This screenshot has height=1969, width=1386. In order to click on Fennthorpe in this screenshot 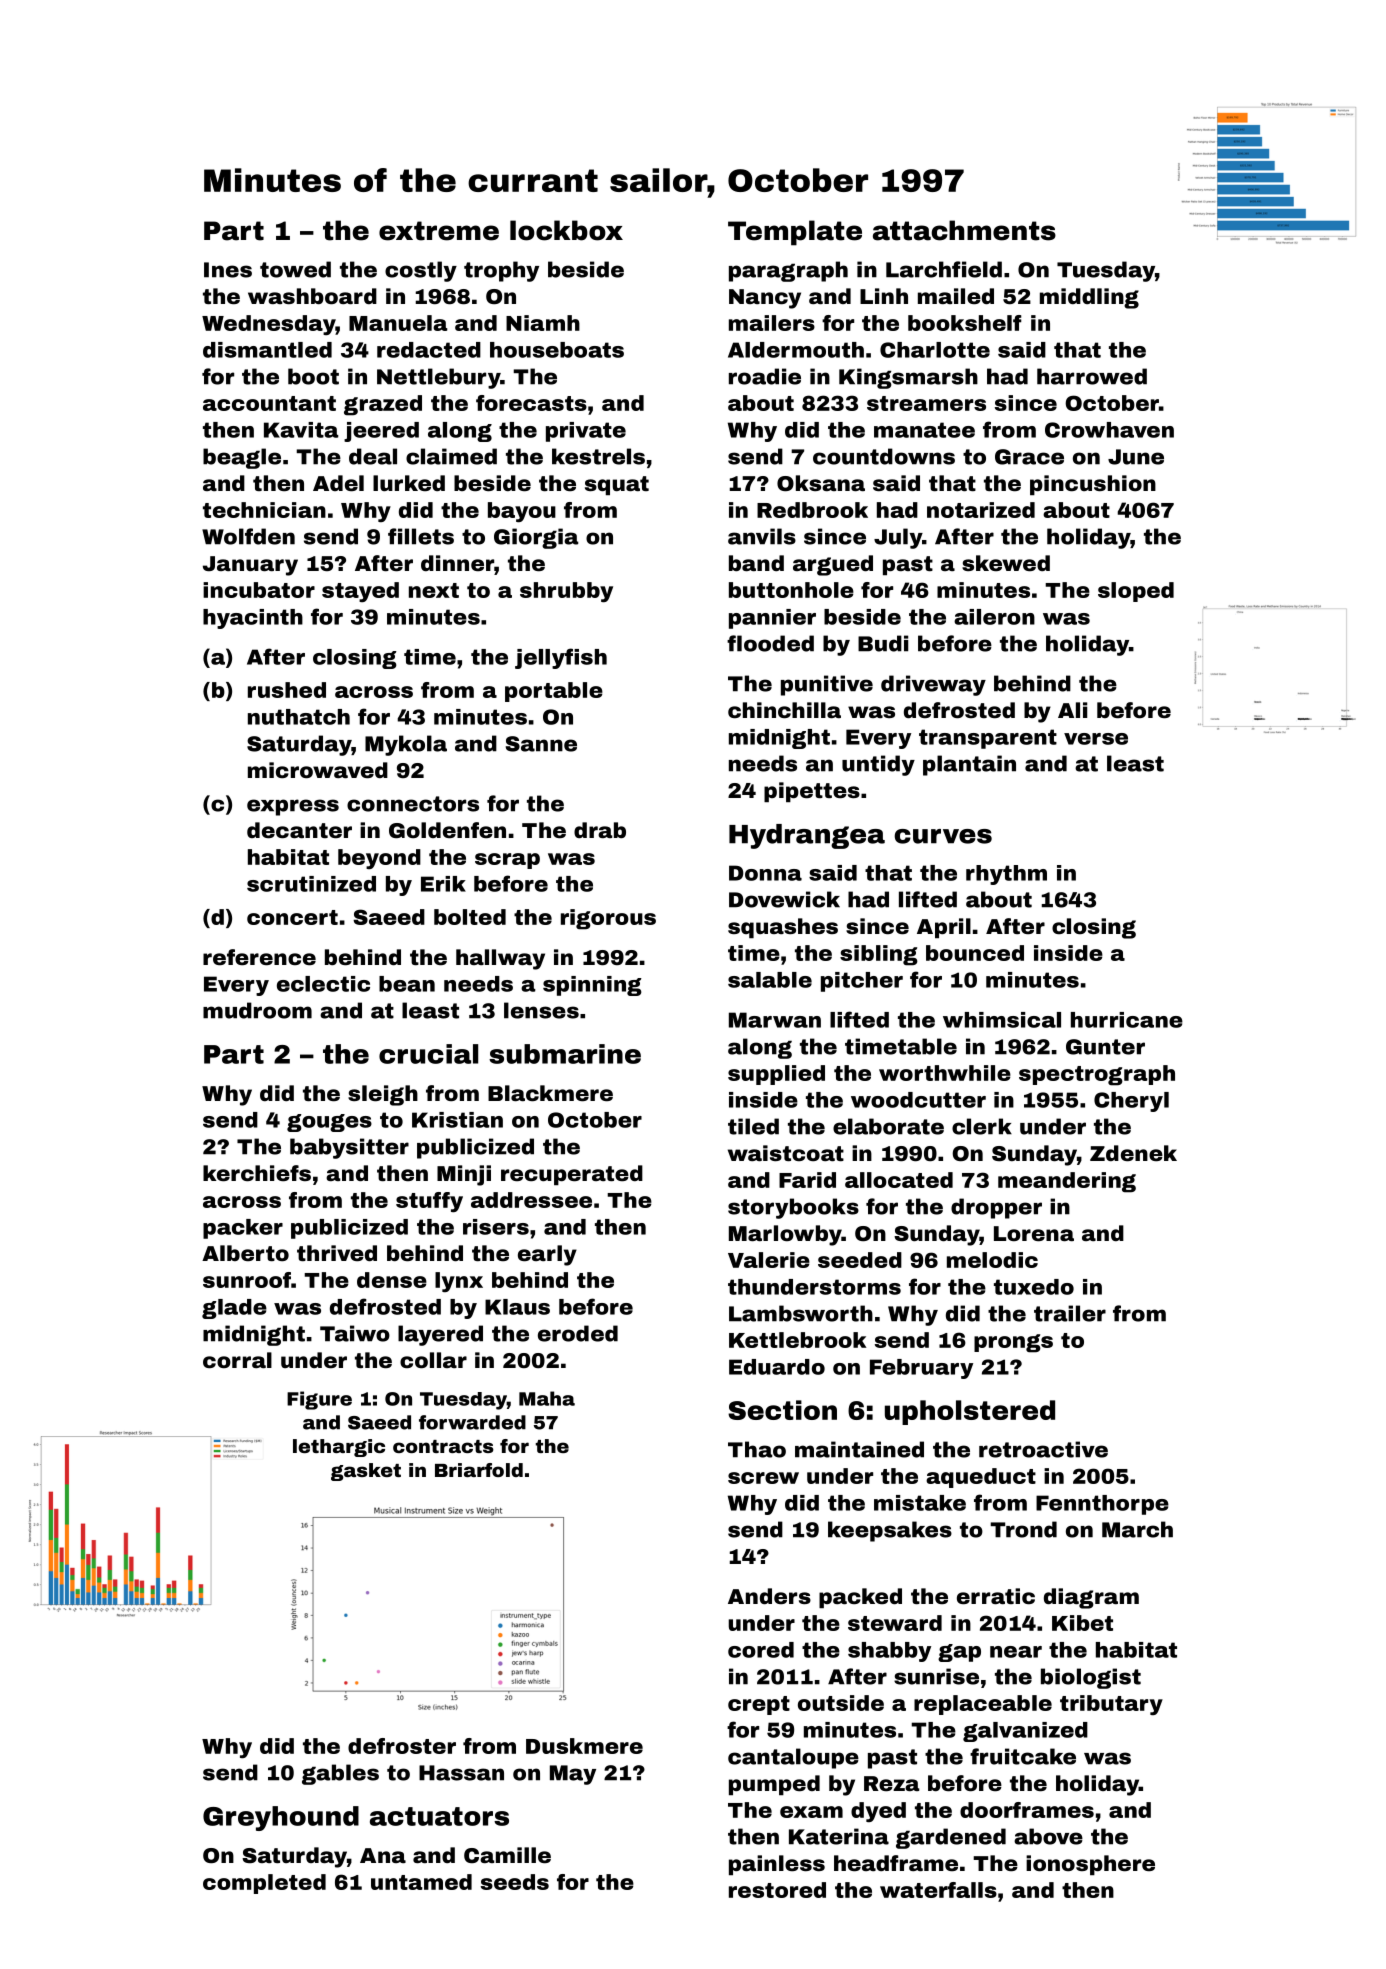, I will do `click(1102, 1505)`.
